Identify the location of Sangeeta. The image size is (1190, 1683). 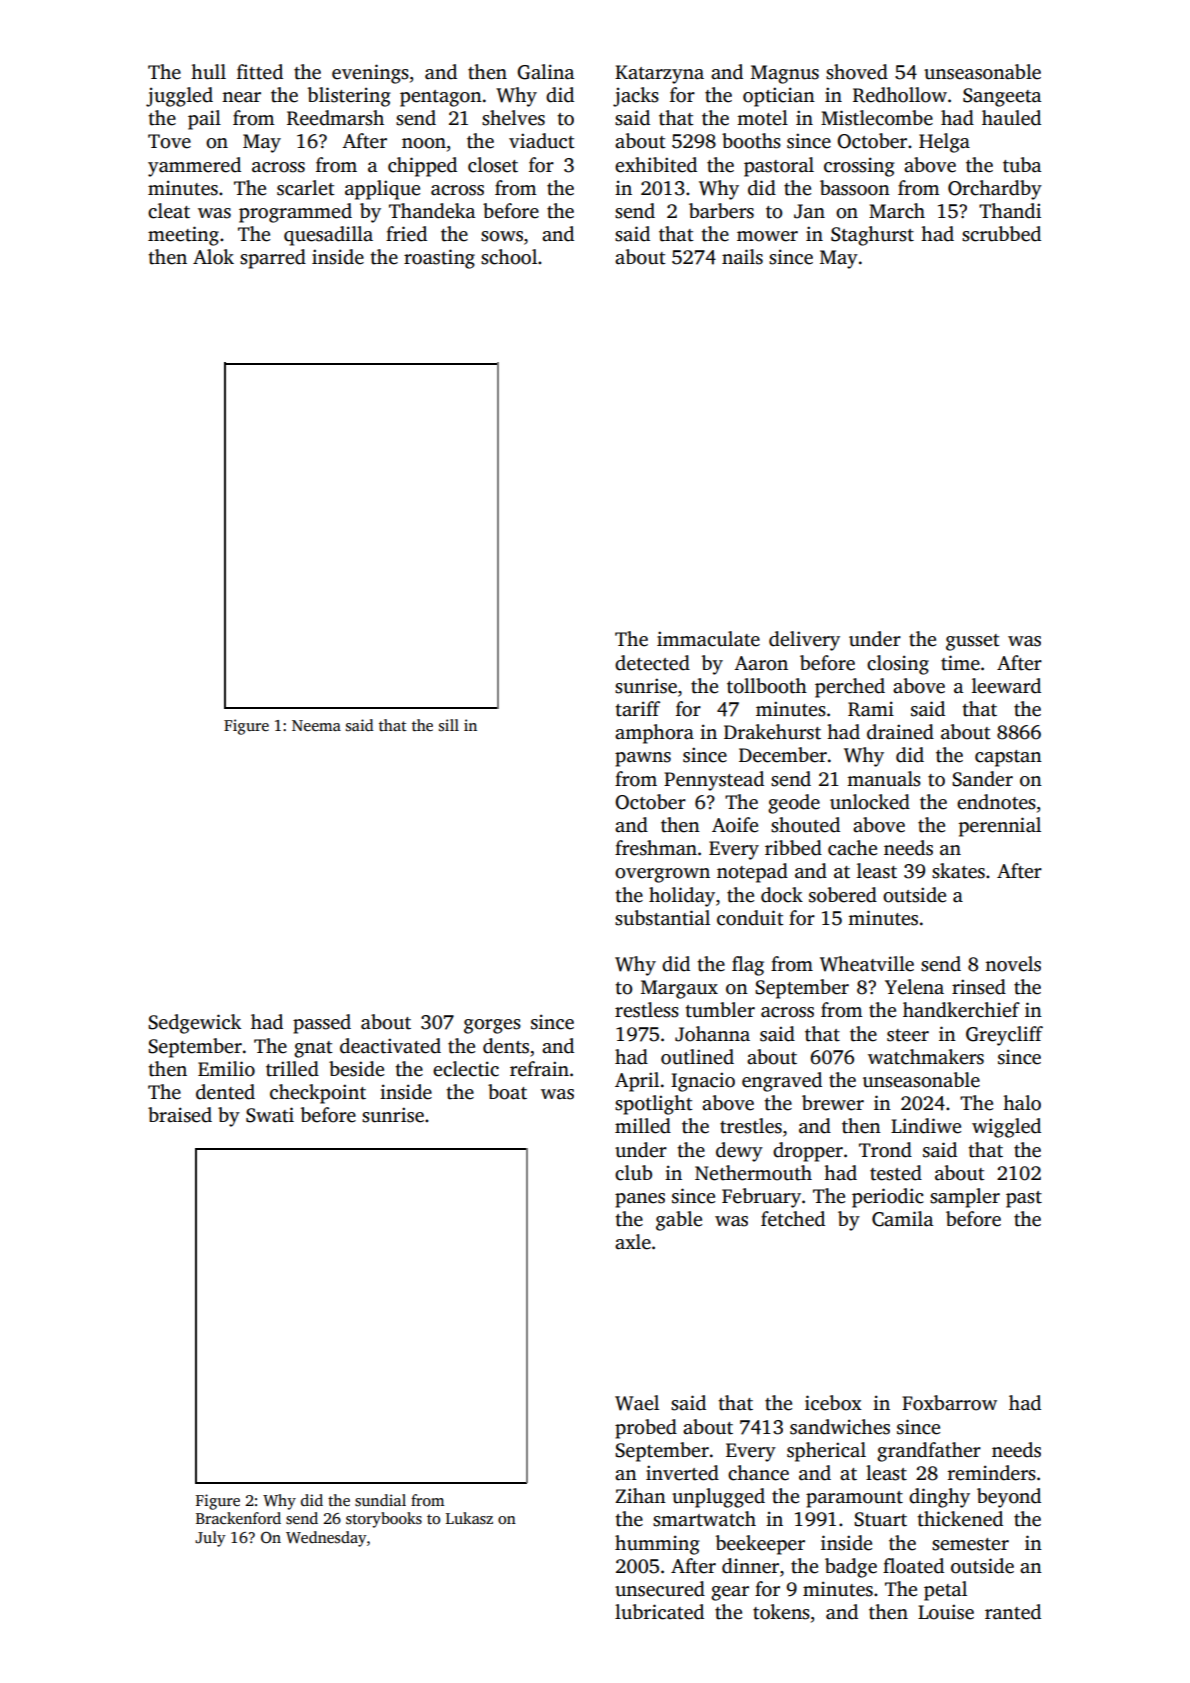
(1002, 97).
